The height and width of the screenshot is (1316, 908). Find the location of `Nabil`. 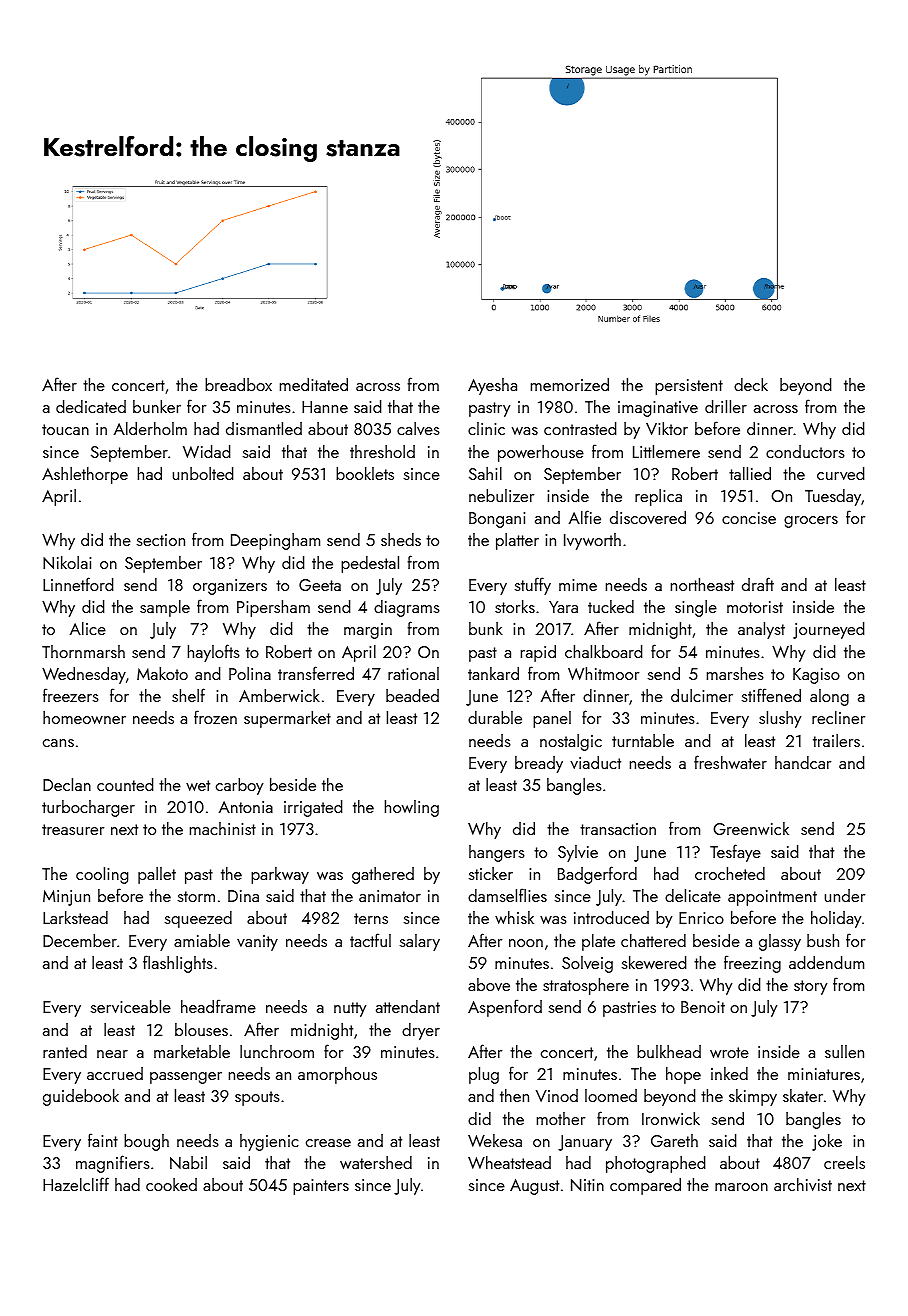

Nabil is located at coordinates (188, 1162).
